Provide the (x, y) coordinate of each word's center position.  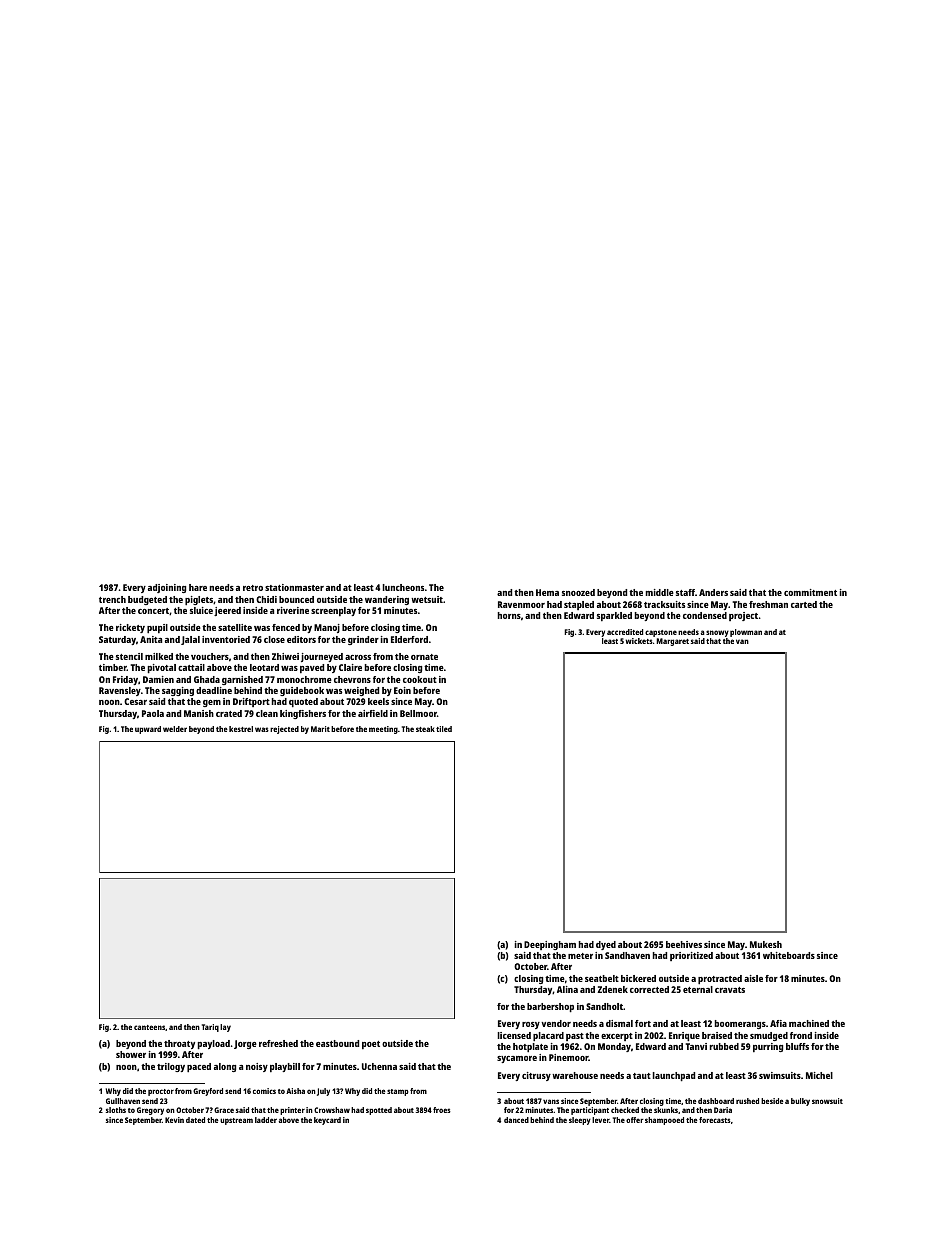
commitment (810, 592)
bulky (800, 1102)
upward (148, 730)
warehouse (575, 1075)
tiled (444, 729)
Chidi (266, 599)
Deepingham (550, 945)
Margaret (672, 642)
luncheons (403, 587)
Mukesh (766, 944)
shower (131, 1054)
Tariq (210, 1028)
